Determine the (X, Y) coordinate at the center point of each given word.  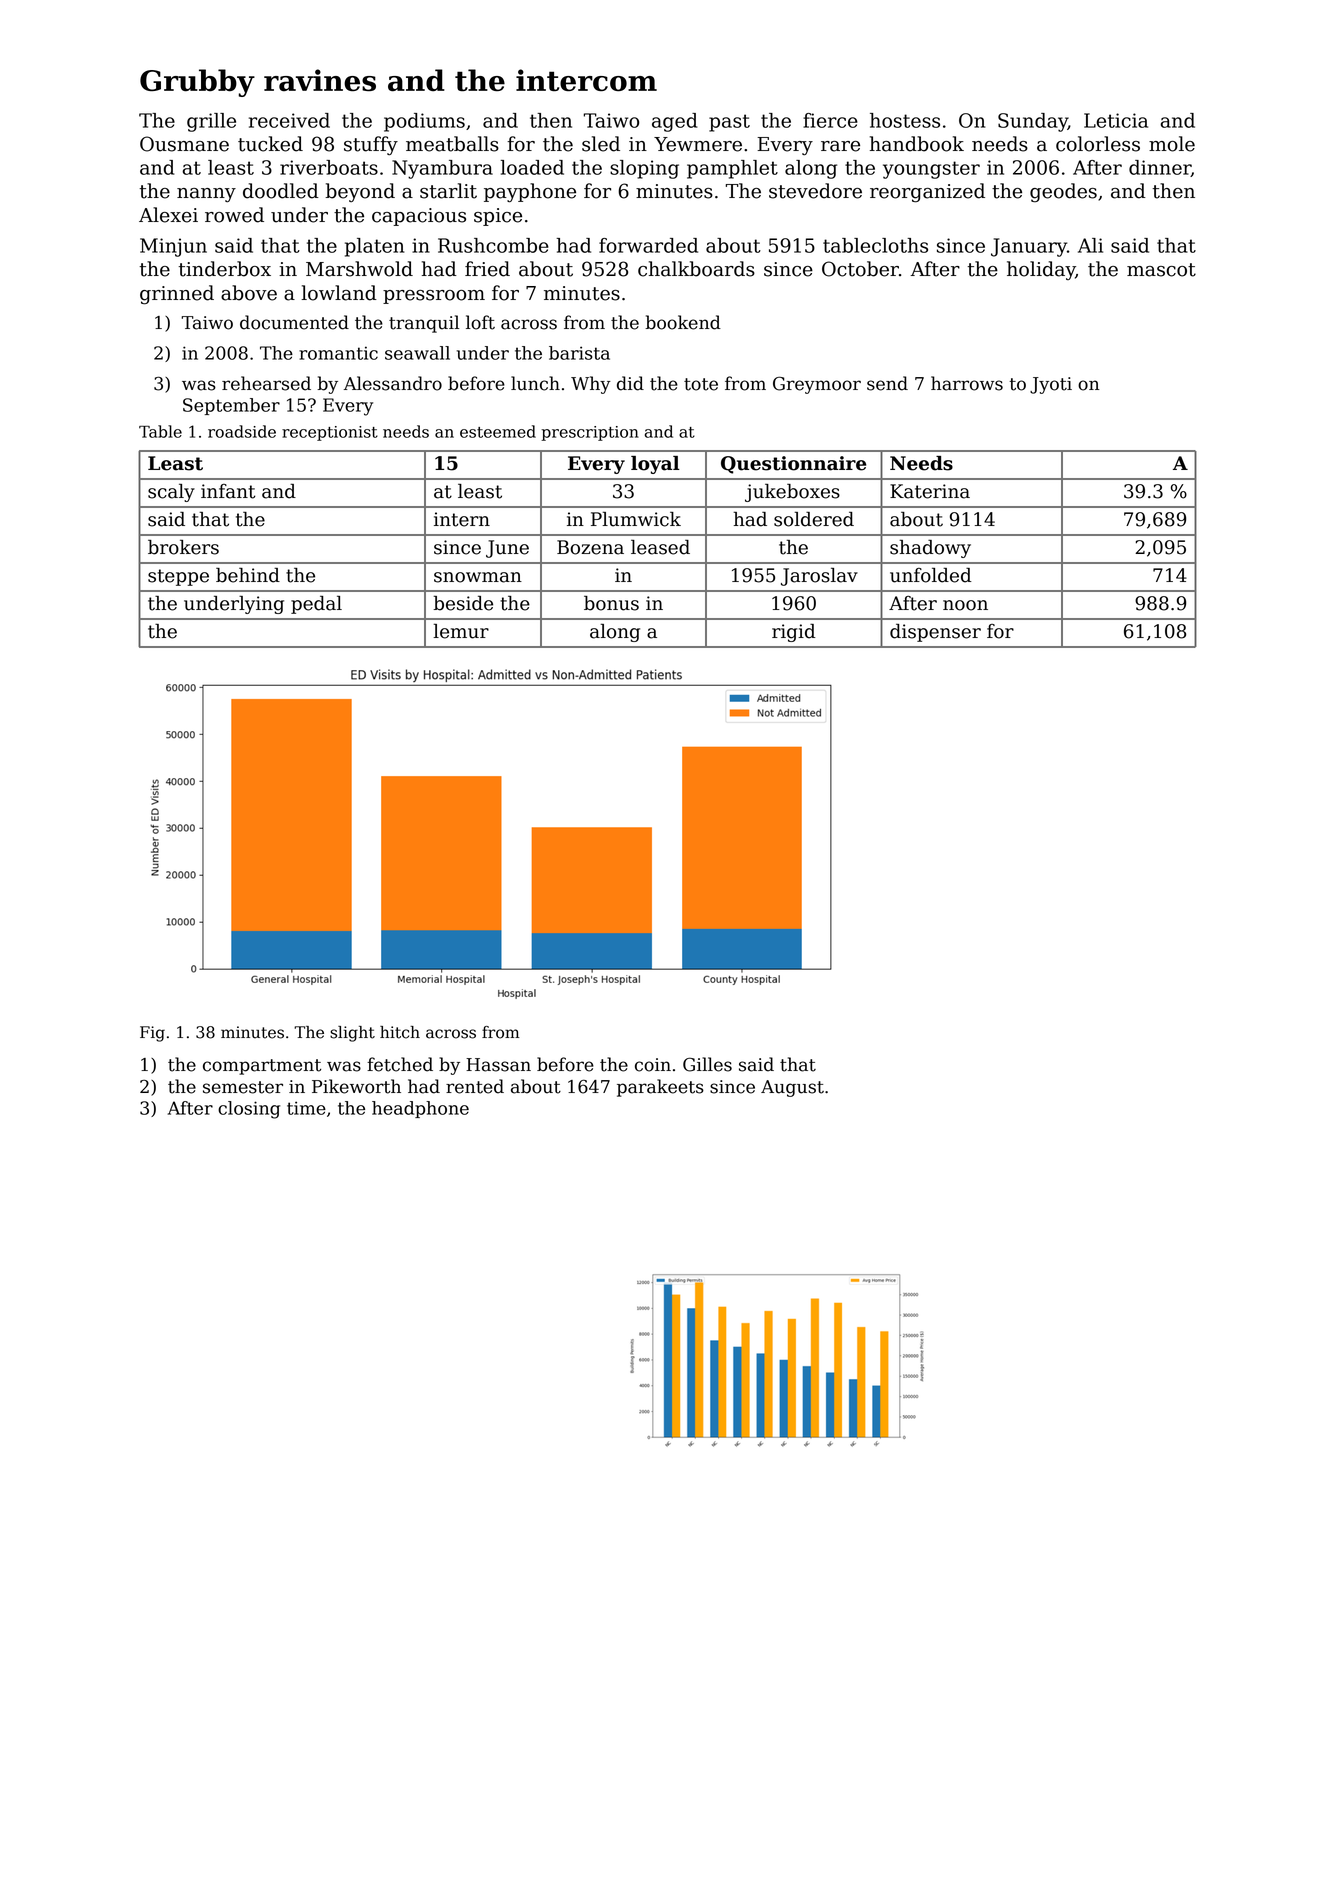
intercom (586, 80)
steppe (178, 577)
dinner (1160, 168)
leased (660, 547)
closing (249, 1110)
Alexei (168, 215)
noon (965, 605)
